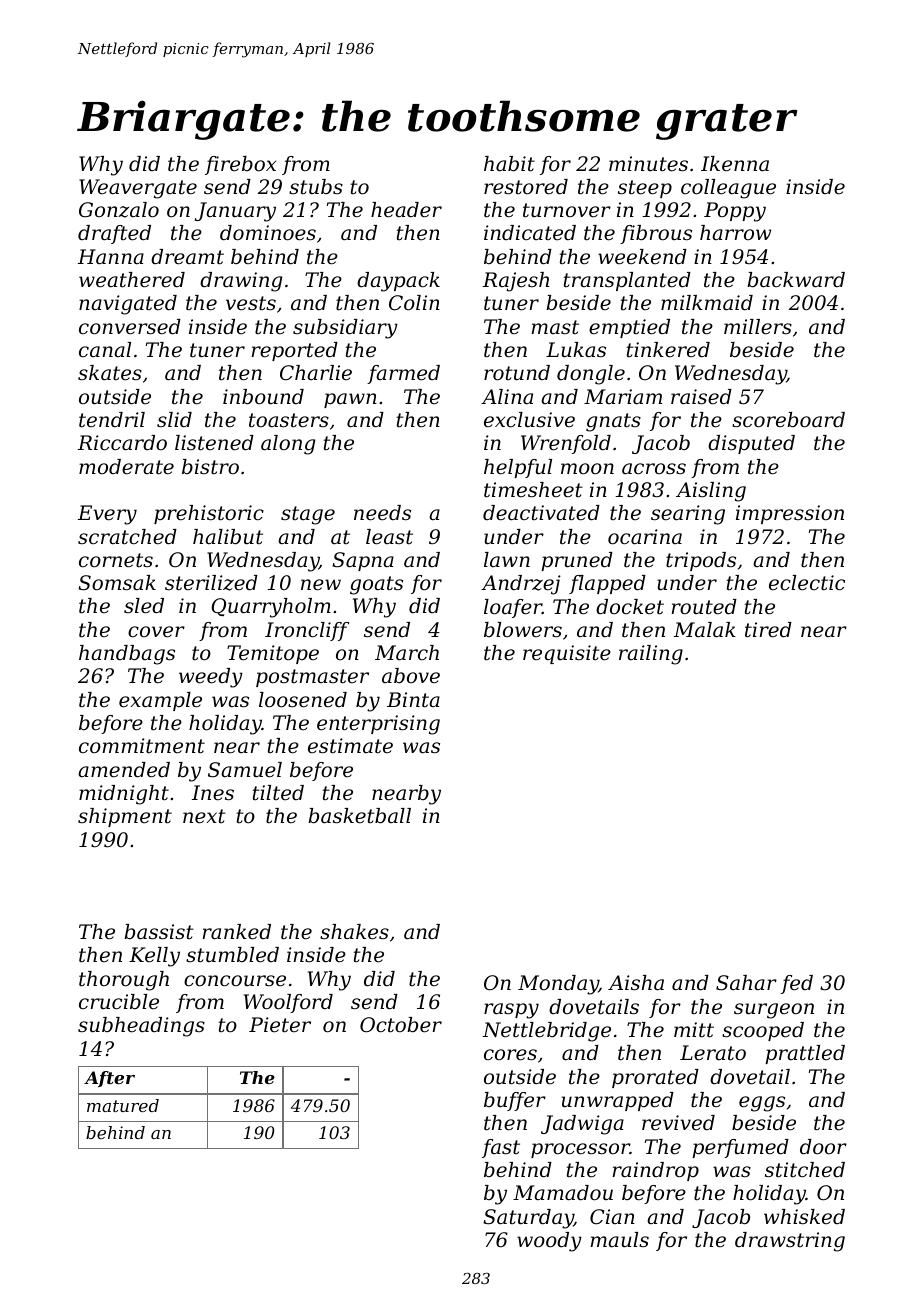 The image size is (924, 1314). I want to click on firebox, so click(240, 165).
